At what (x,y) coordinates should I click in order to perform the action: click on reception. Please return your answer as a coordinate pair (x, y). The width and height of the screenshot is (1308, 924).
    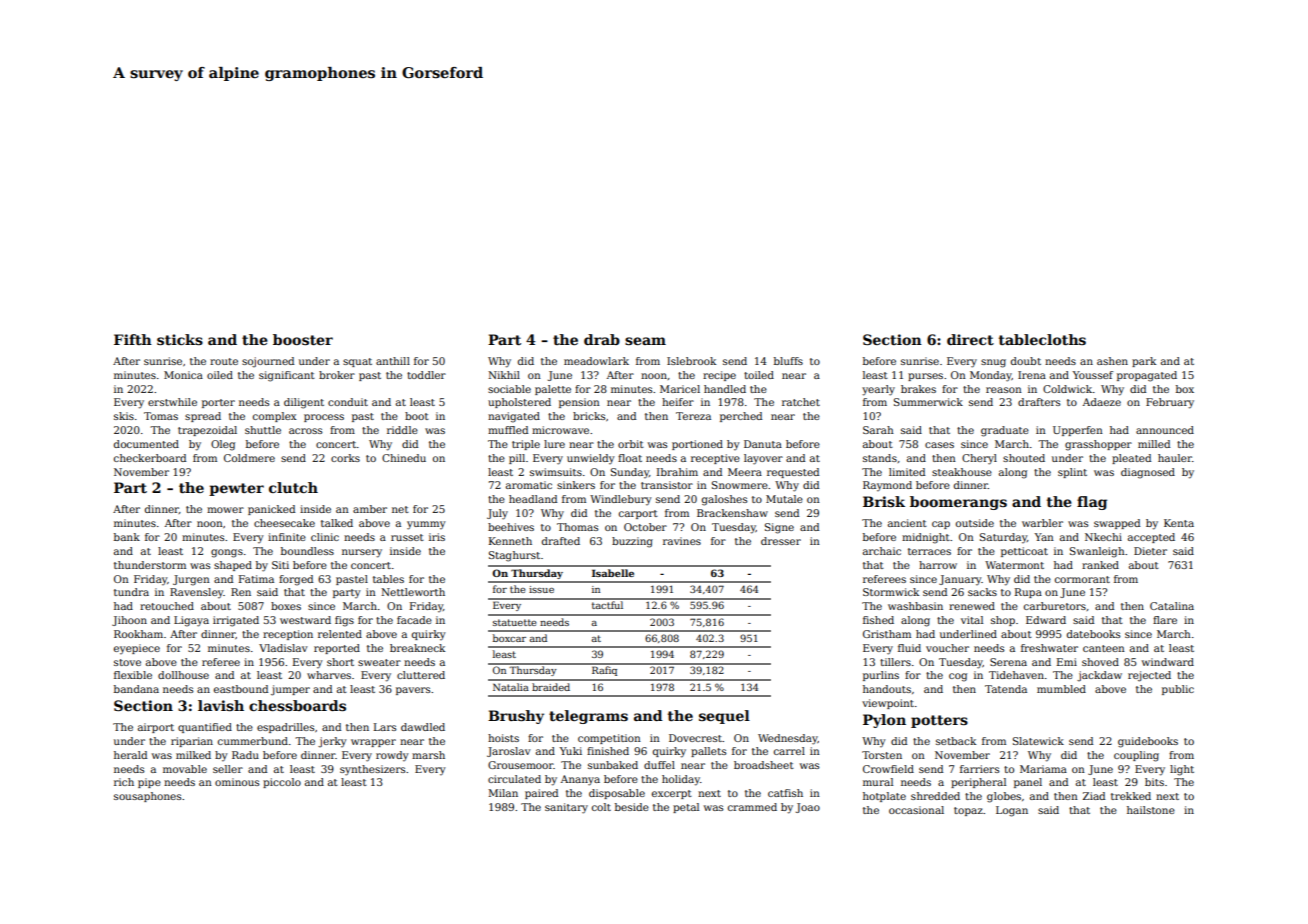
    Looking at the image, I should click on (288, 635).
